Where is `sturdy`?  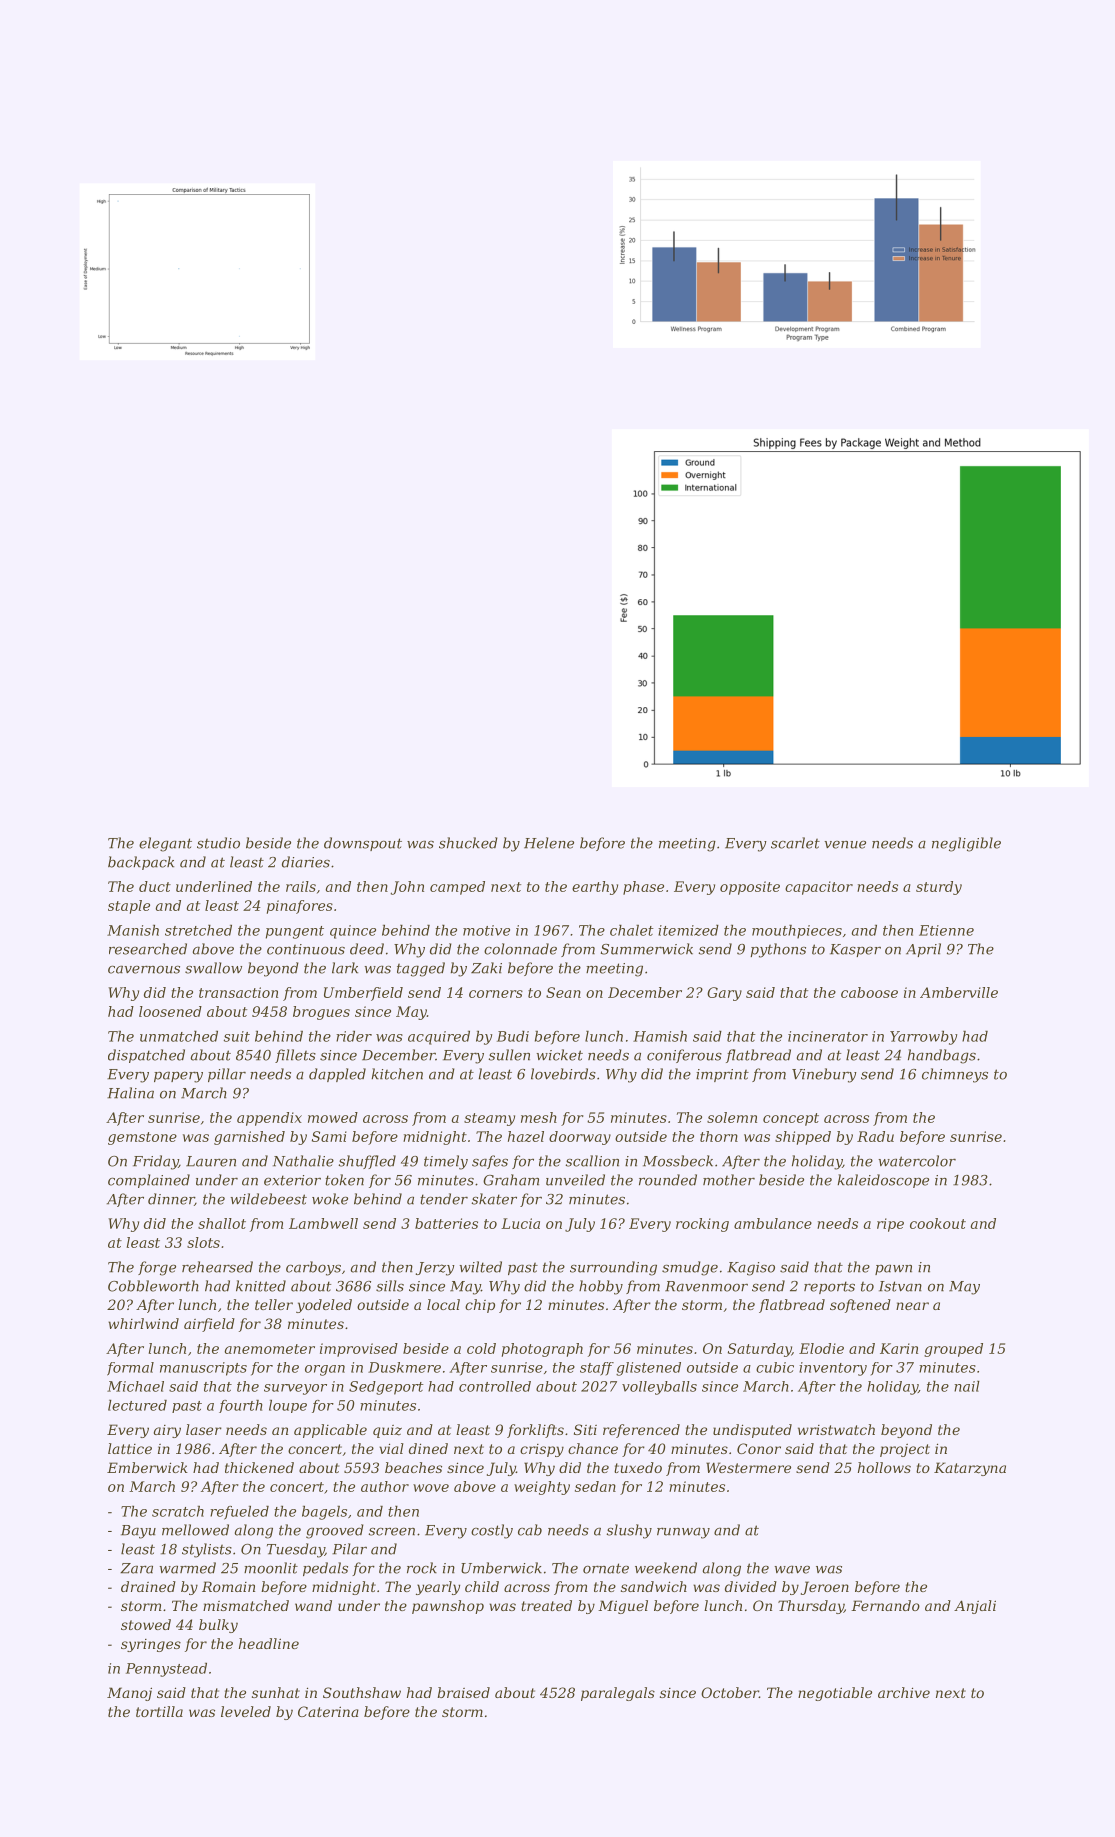 sturdy is located at coordinates (939, 888).
